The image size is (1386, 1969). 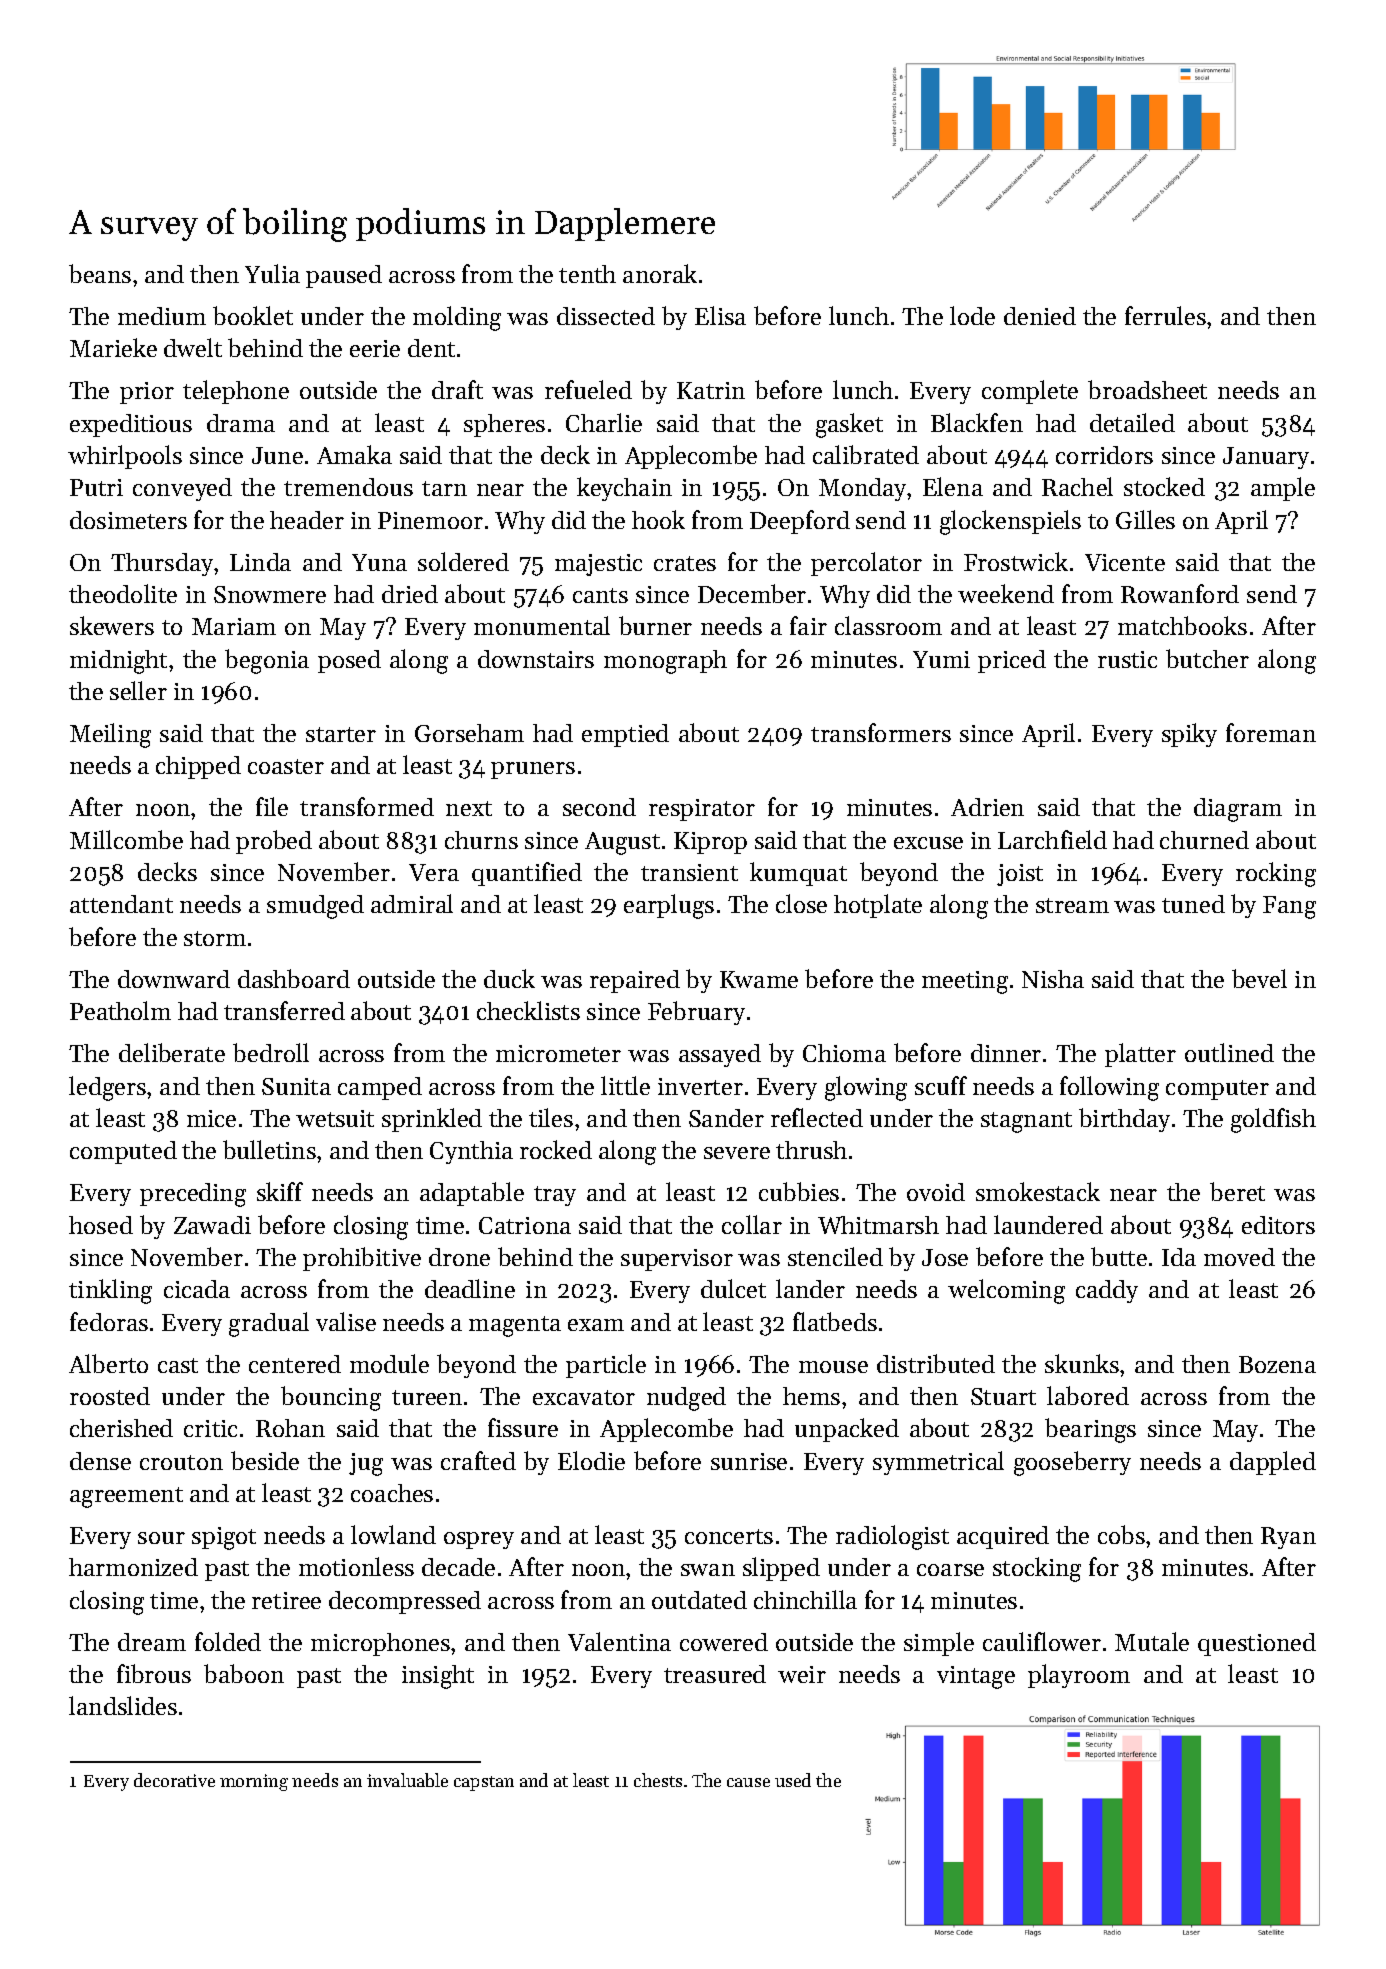 I want to click on gooseberry, so click(x=1072, y=1463).
